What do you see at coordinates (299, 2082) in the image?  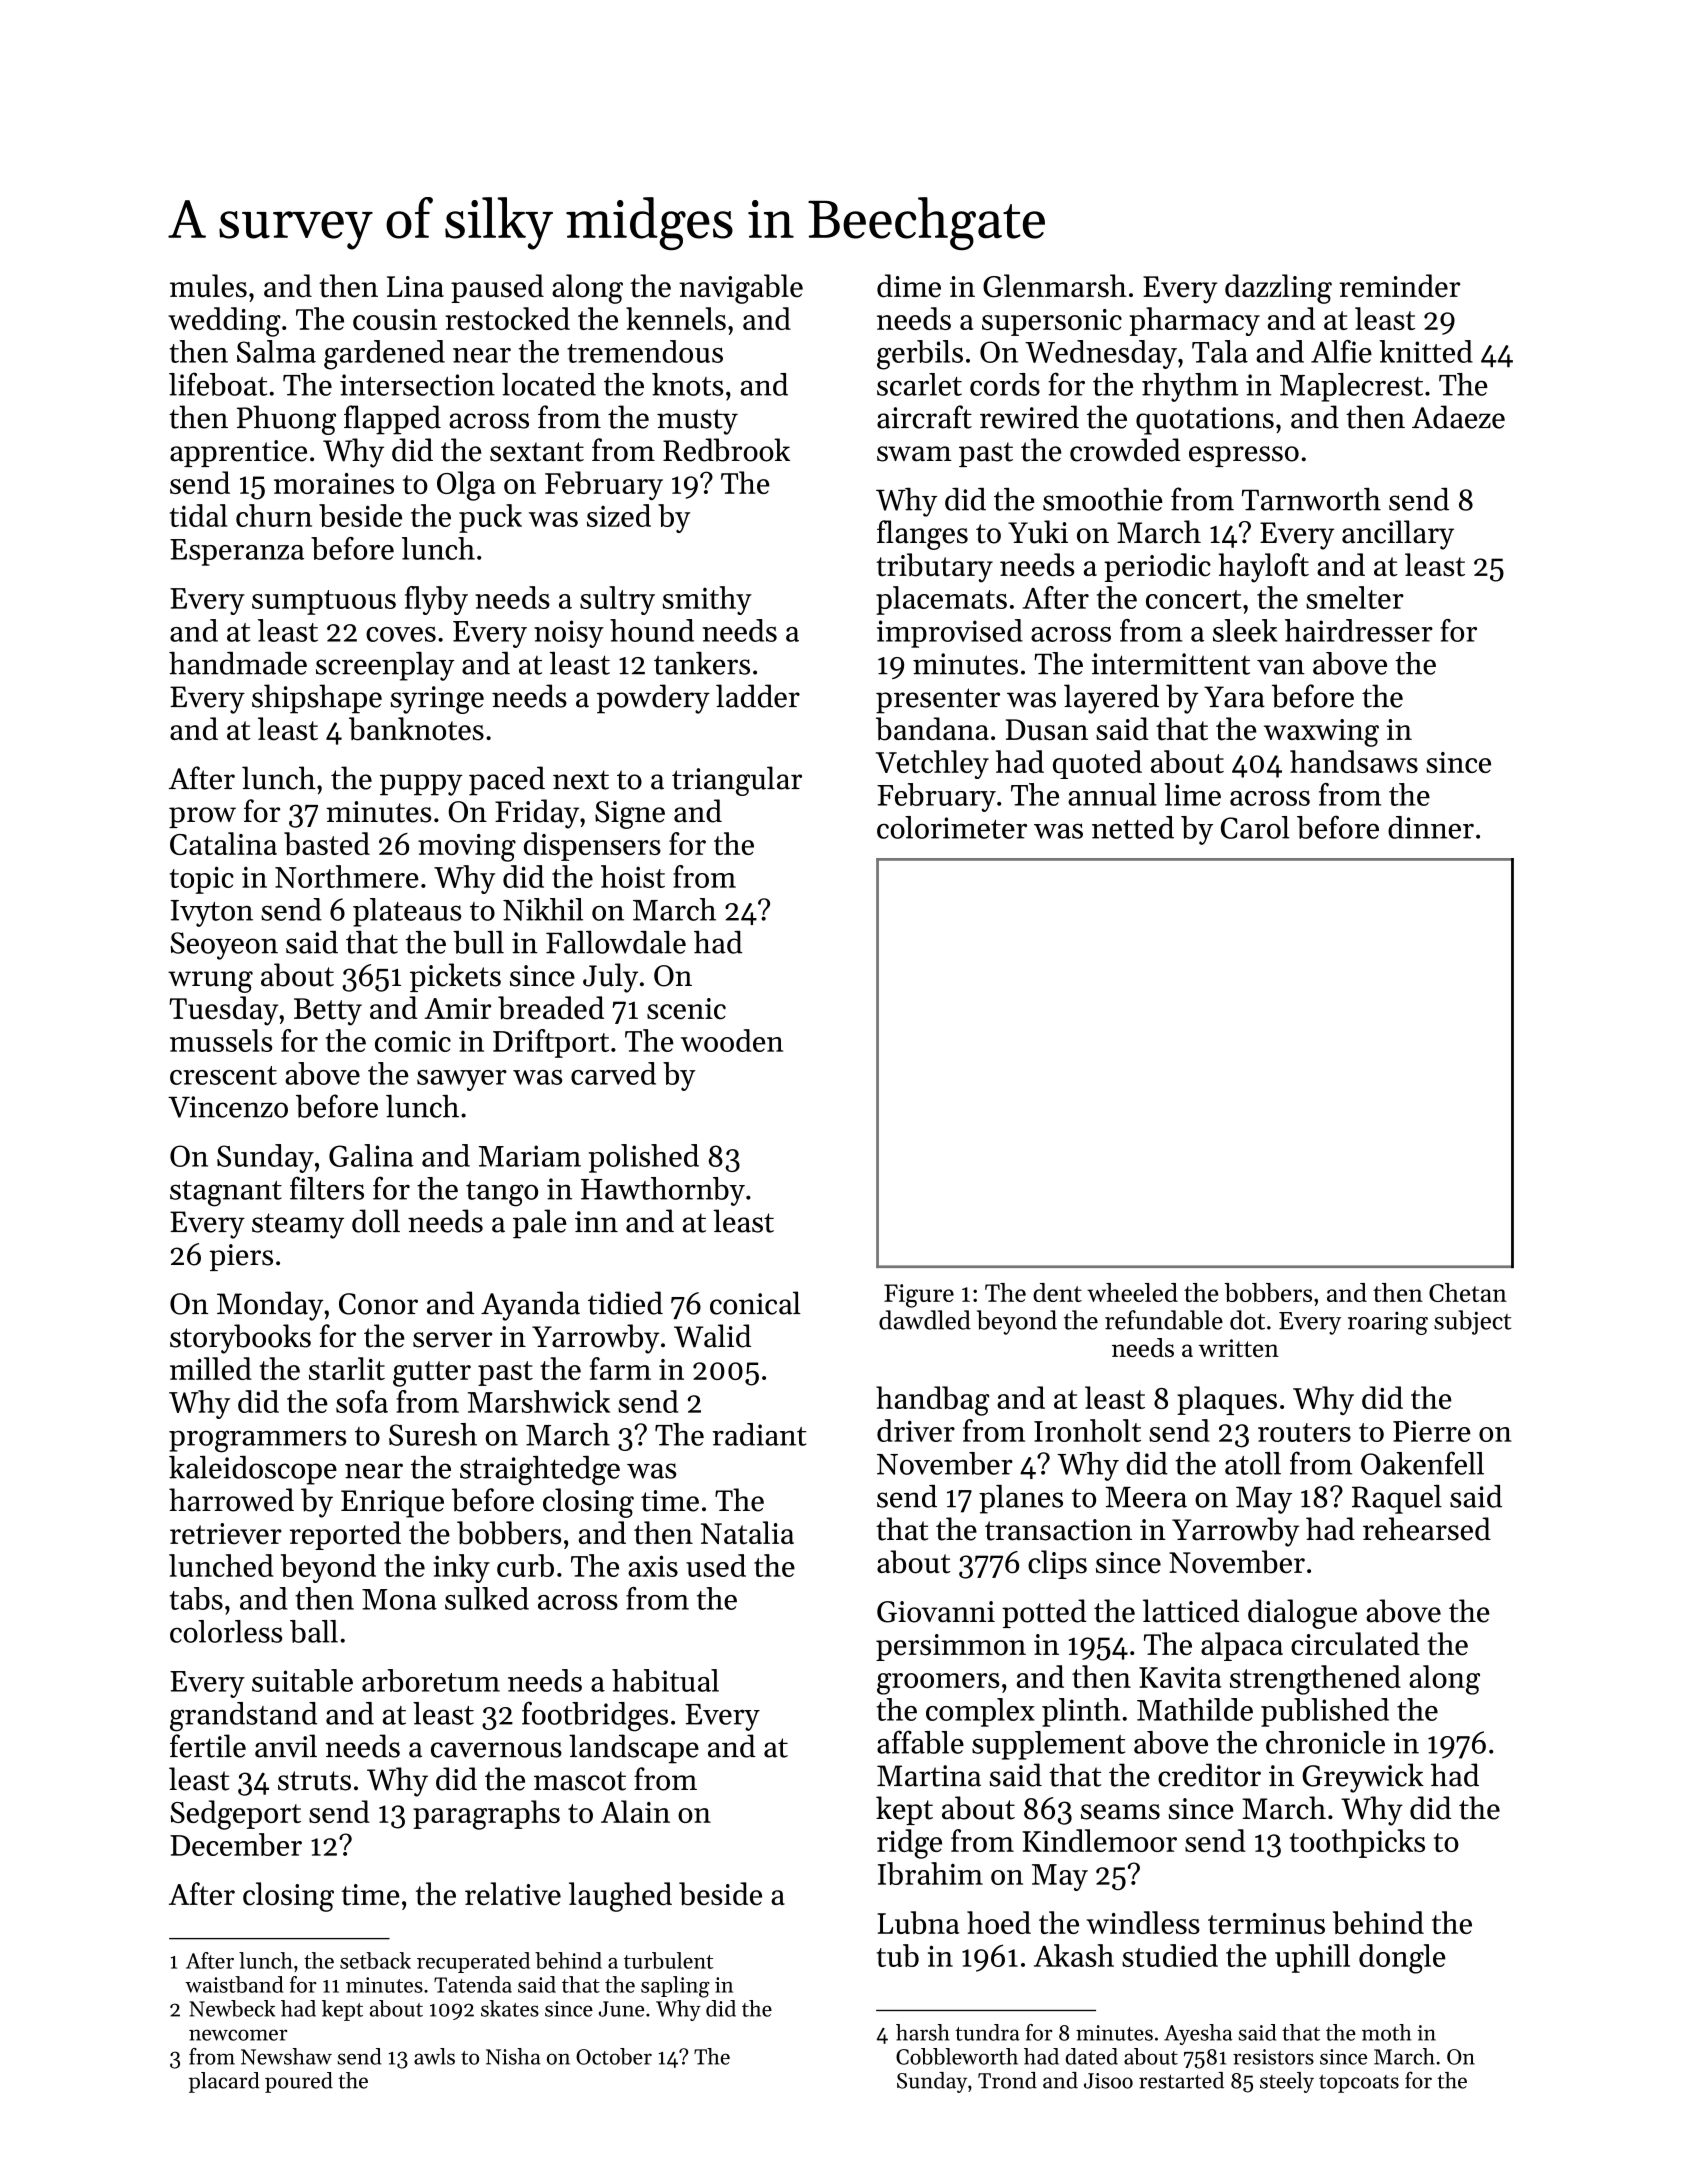 I see `poured` at bounding box center [299, 2082].
